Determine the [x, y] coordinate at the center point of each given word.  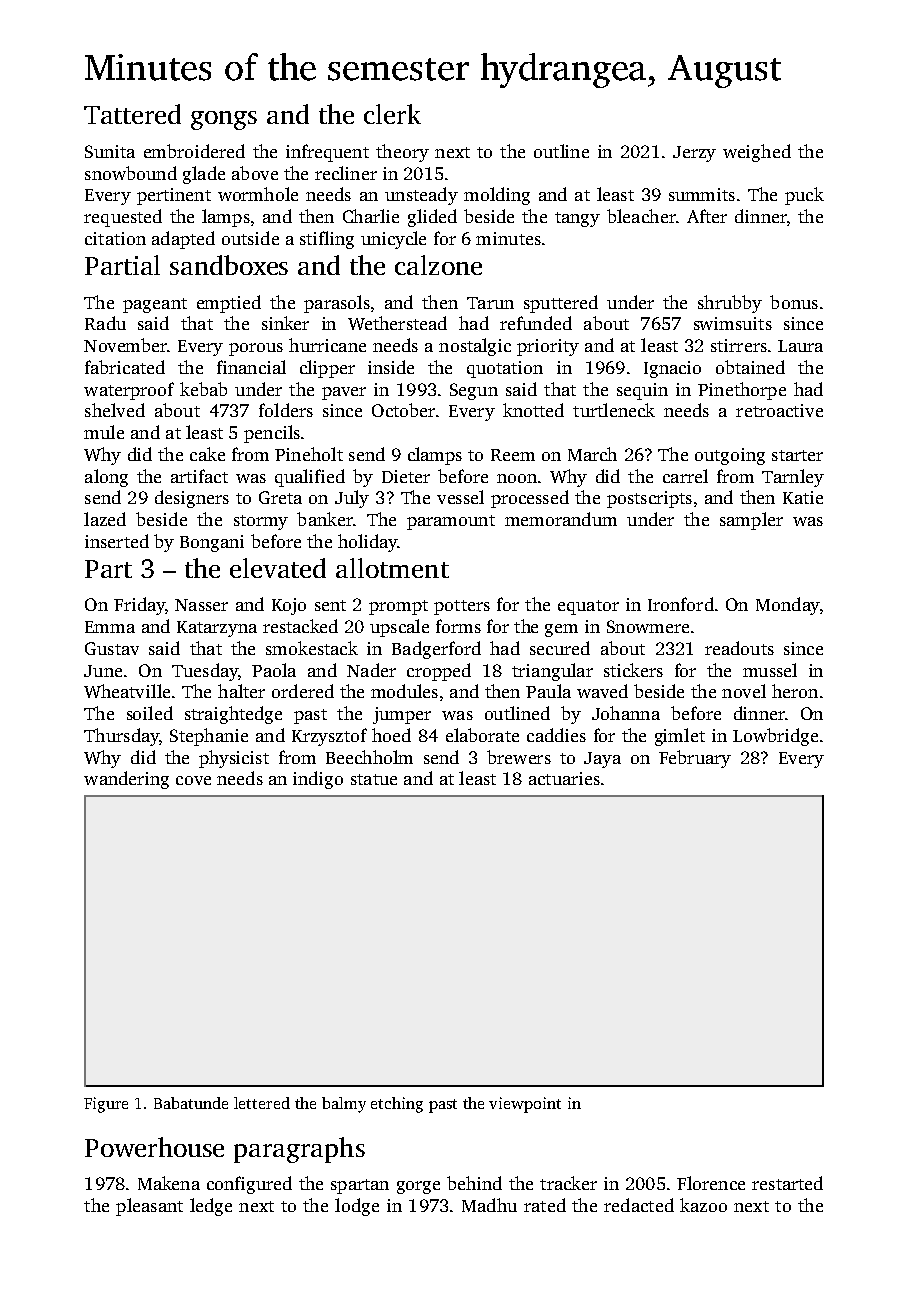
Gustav [112, 648]
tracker [568, 1183]
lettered [262, 1103]
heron [795, 691]
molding [497, 196]
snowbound [131, 173]
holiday [368, 543]
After [707, 216]
